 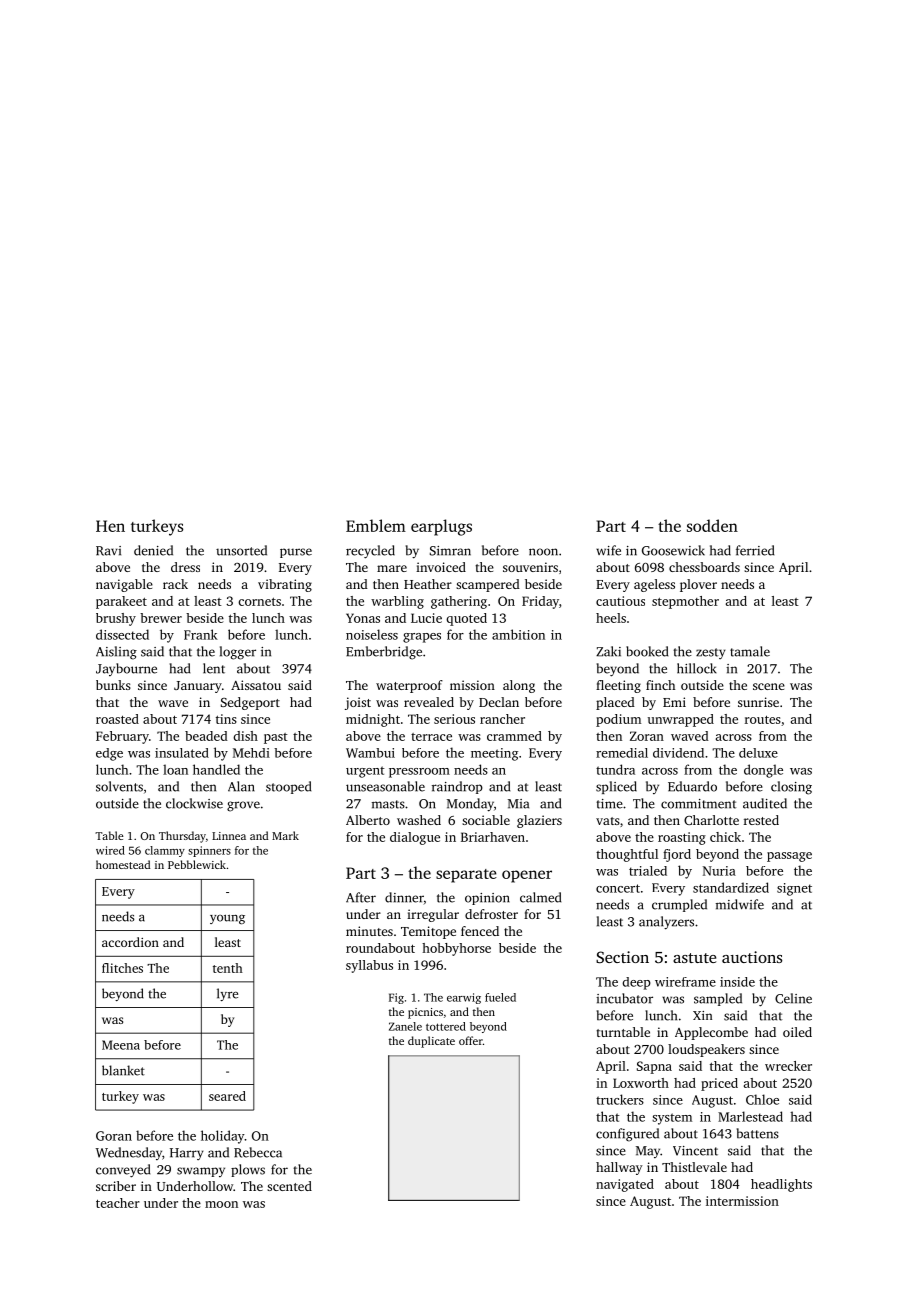 What do you see at coordinates (221, 1204) in the page?
I see `moon` at bounding box center [221, 1204].
